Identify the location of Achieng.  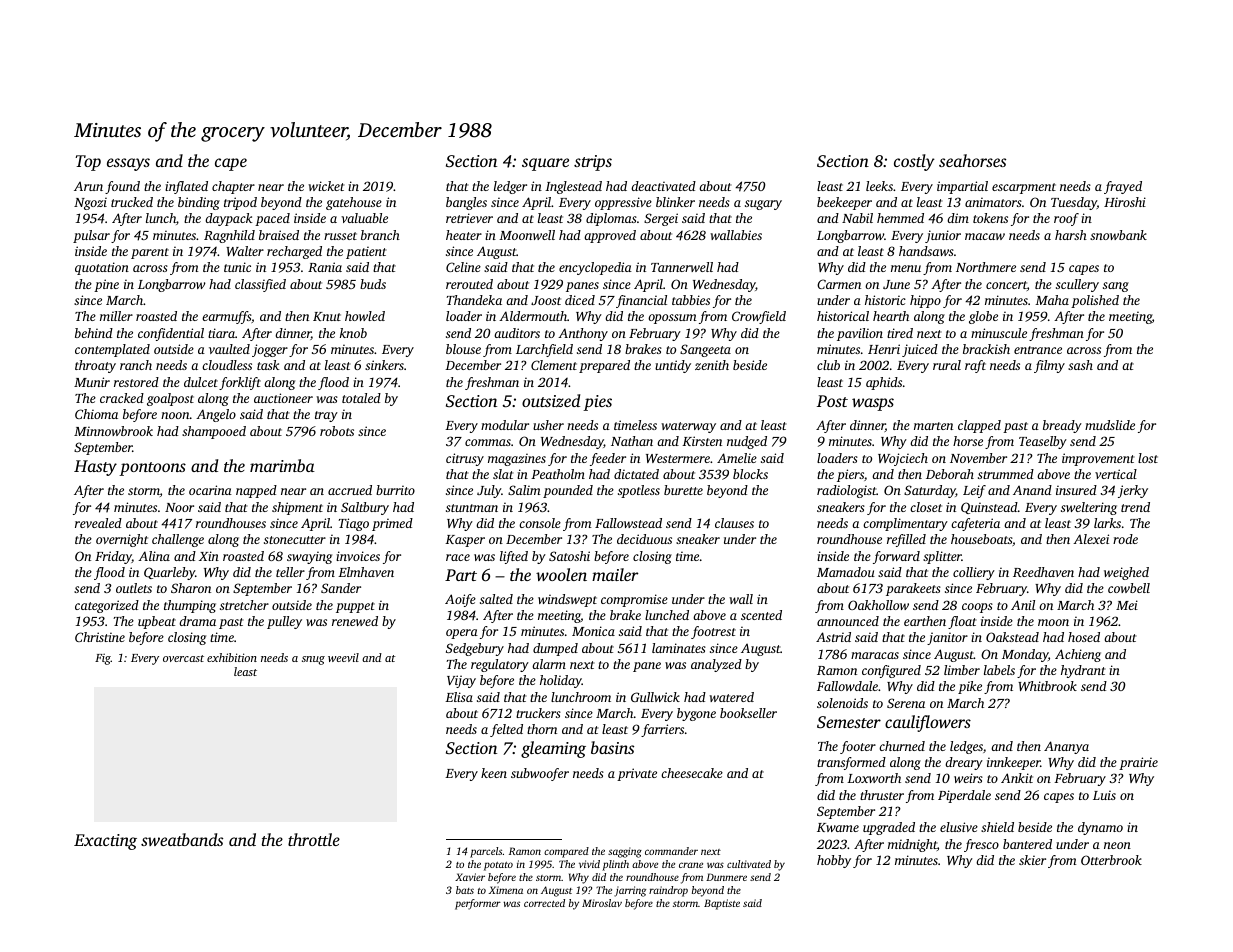
(1078, 655).
